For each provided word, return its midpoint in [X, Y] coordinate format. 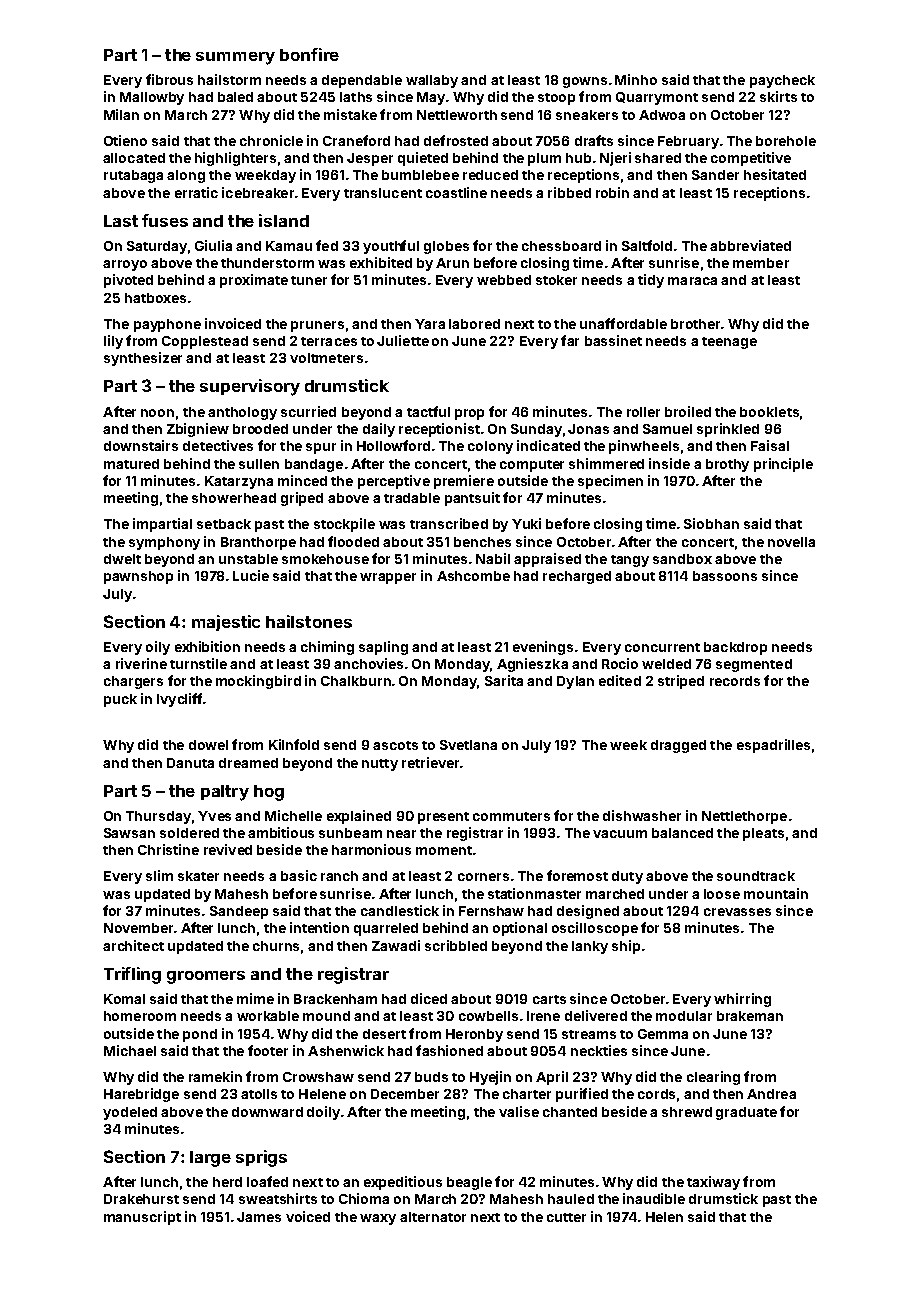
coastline [456, 192]
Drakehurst [141, 1199]
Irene [543, 1016]
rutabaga [133, 176]
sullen [259, 464]
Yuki [526, 523]
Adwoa [662, 115]
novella [791, 542]
